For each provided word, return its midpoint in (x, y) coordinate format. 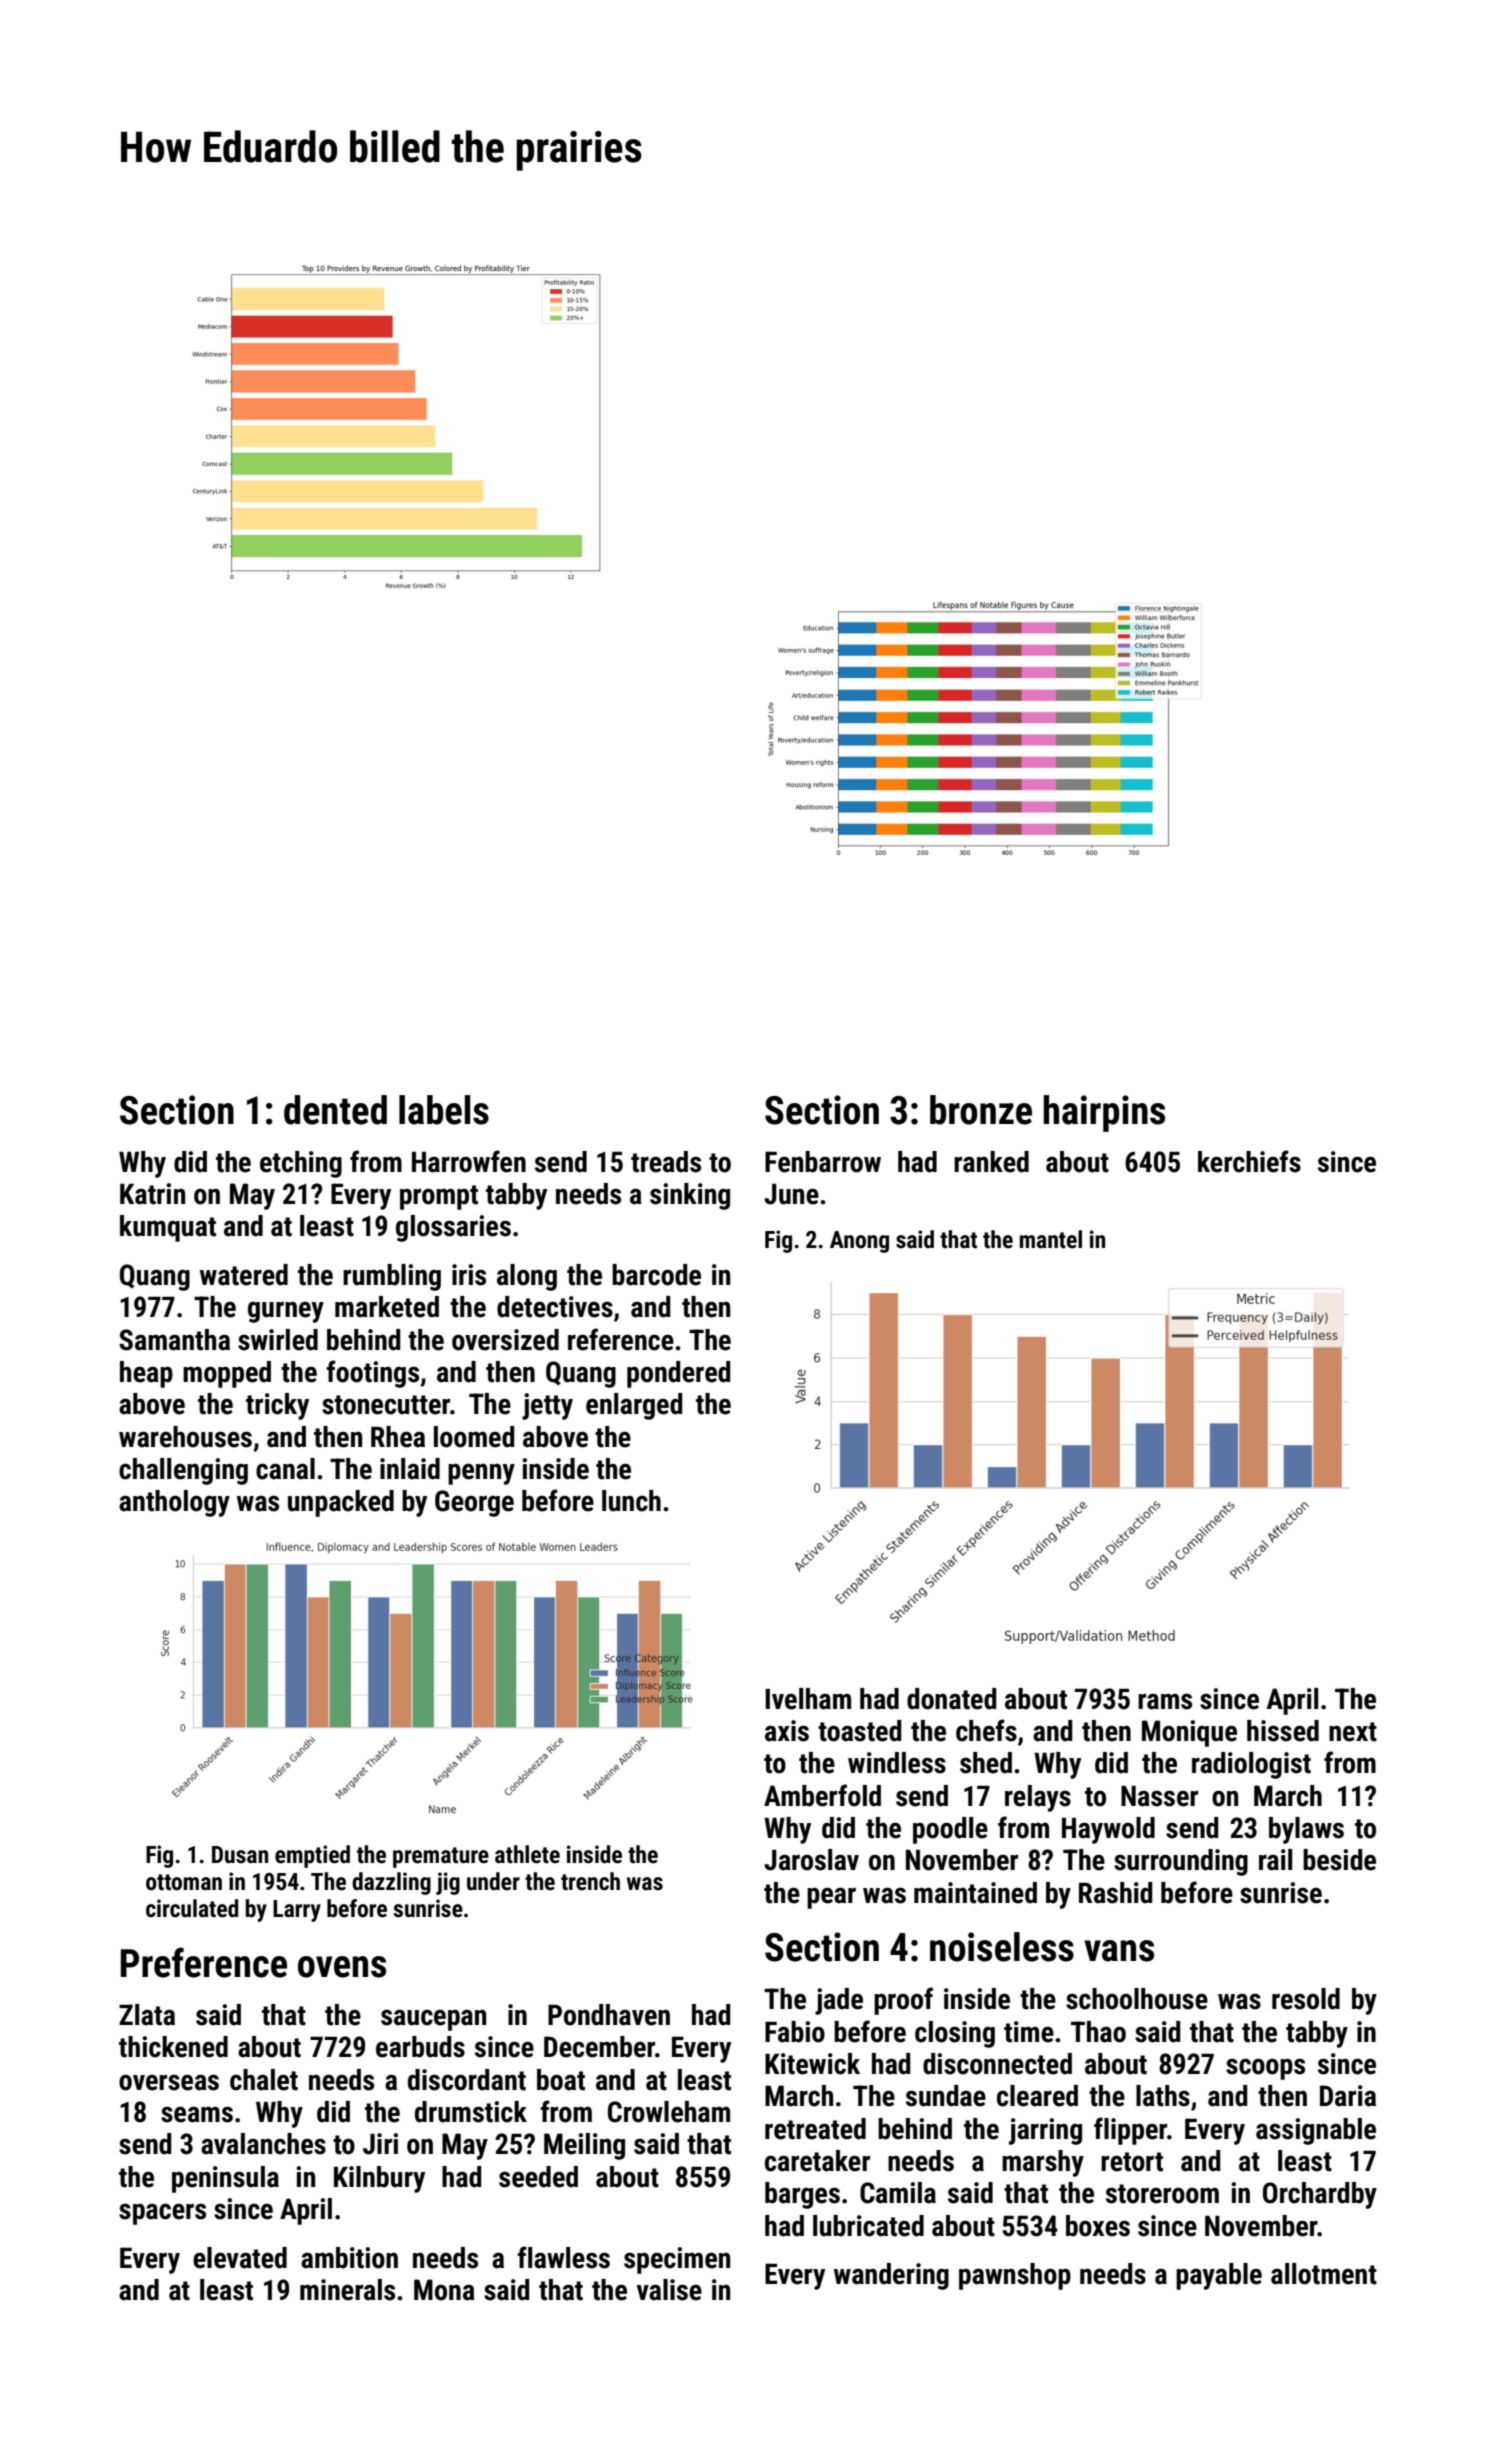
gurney (286, 1312)
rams (1165, 1701)
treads (666, 1162)
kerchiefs (1249, 1161)
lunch (631, 1501)
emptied (312, 1856)
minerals (347, 2290)
